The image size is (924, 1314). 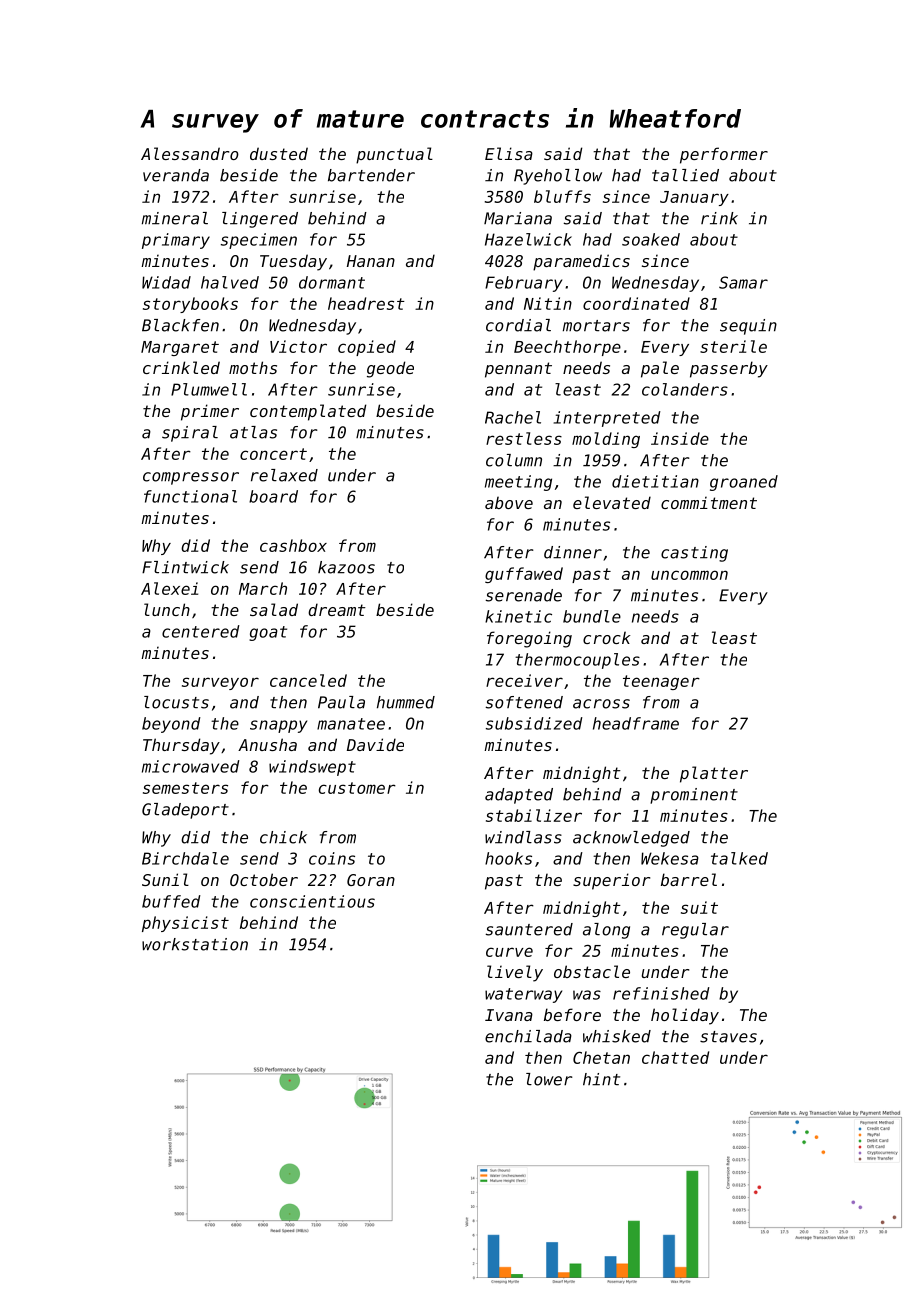 What do you see at coordinates (279, 153) in the screenshot?
I see `dusted` at bounding box center [279, 153].
